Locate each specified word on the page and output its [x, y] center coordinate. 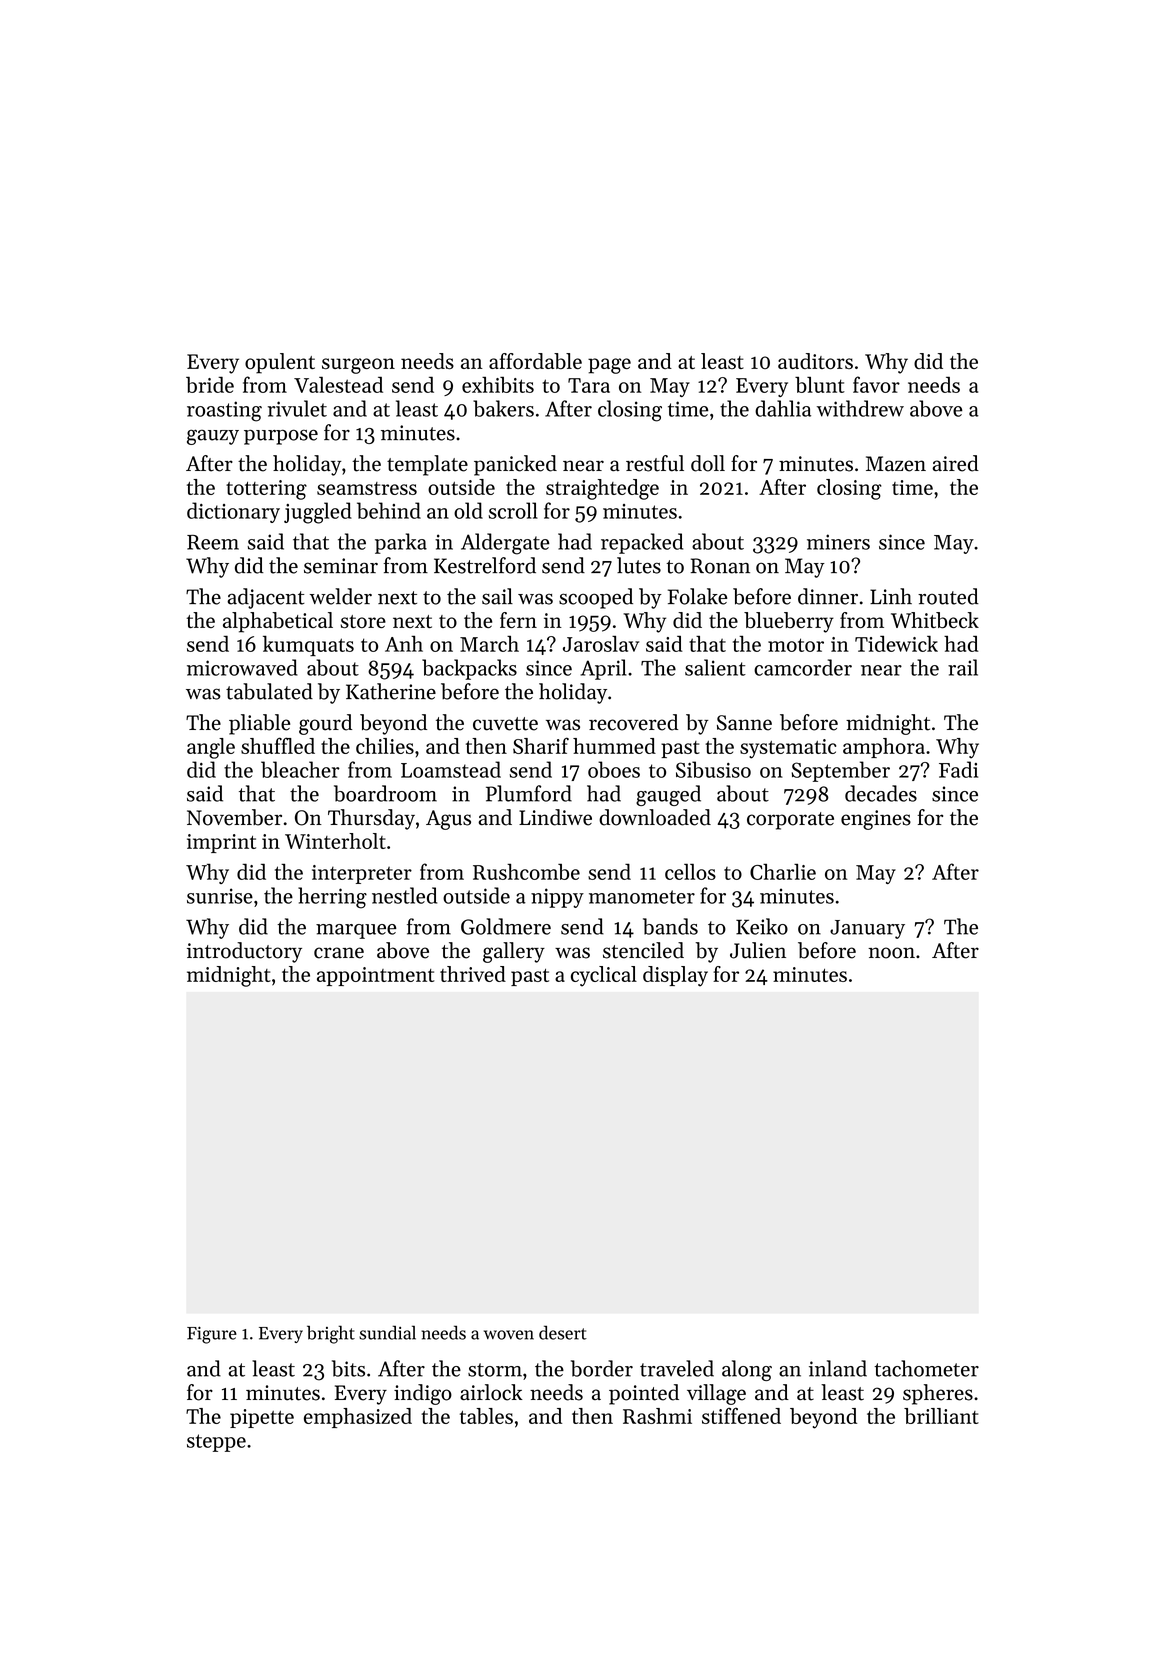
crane [339, 953]
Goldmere [506, 926]
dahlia [783, 408]
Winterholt [335, 841]
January [867, 929]
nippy [557, 898]
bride [210, 384]
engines [876, 820]
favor [876, 384]
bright [331, 1334]
